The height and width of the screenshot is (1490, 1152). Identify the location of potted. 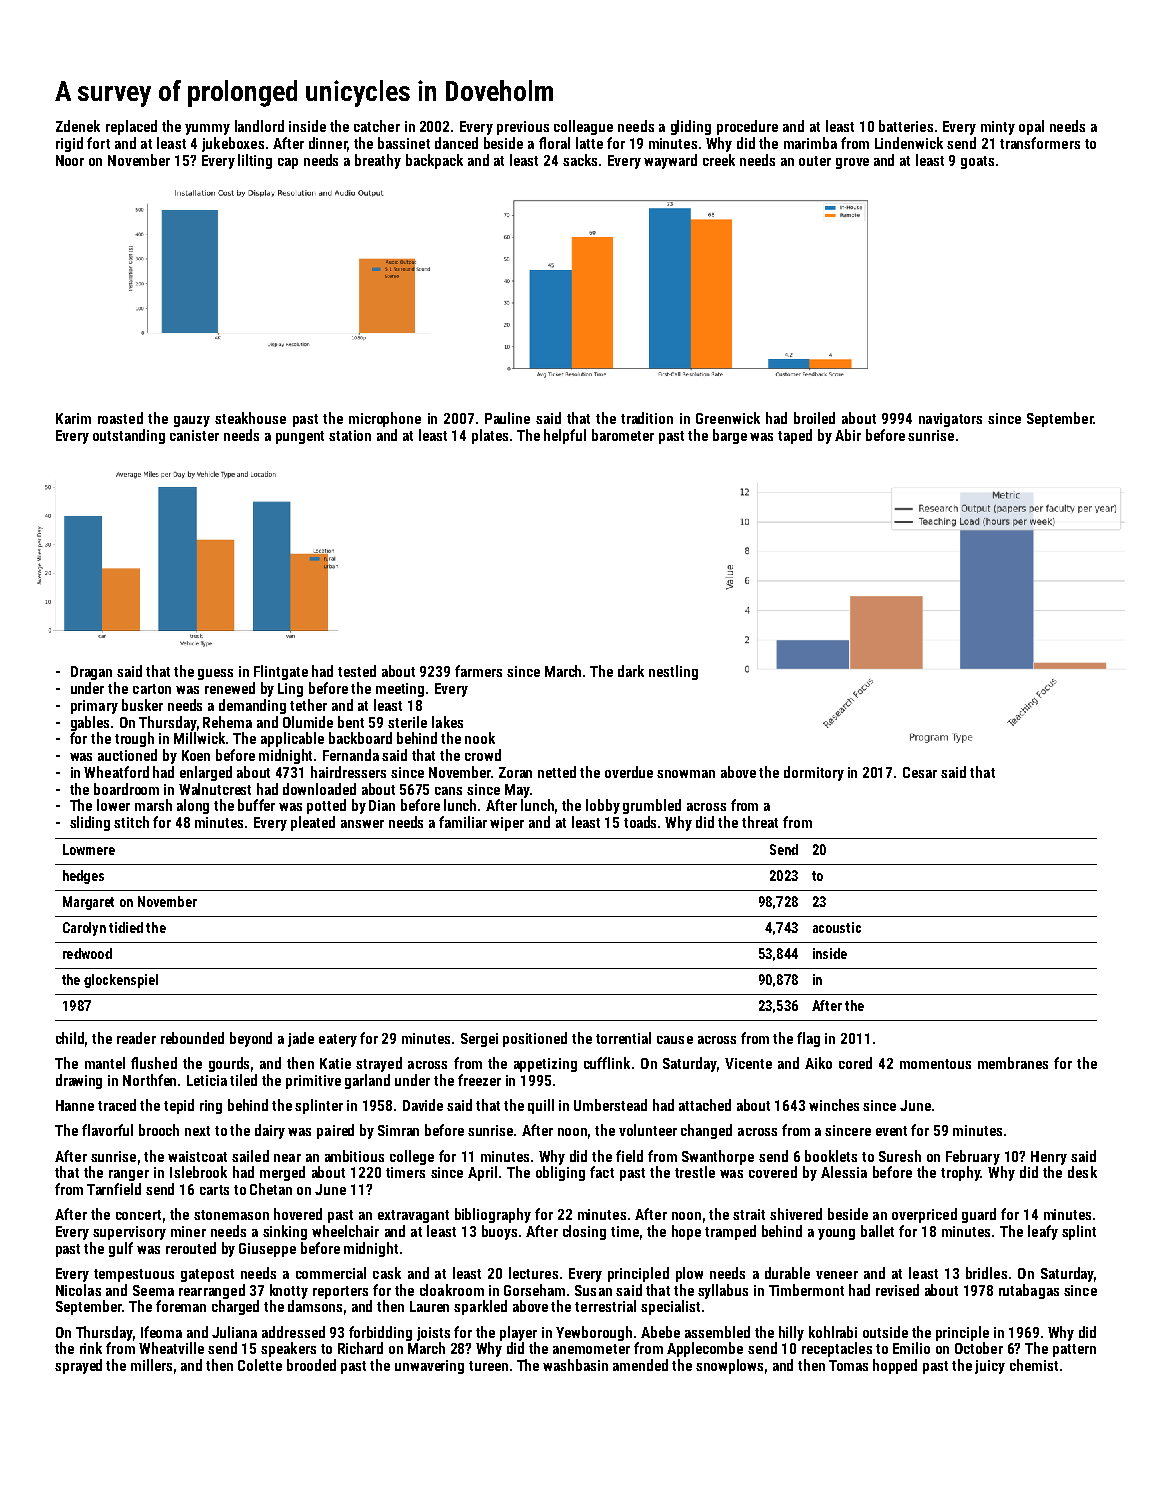
(326, 806).
